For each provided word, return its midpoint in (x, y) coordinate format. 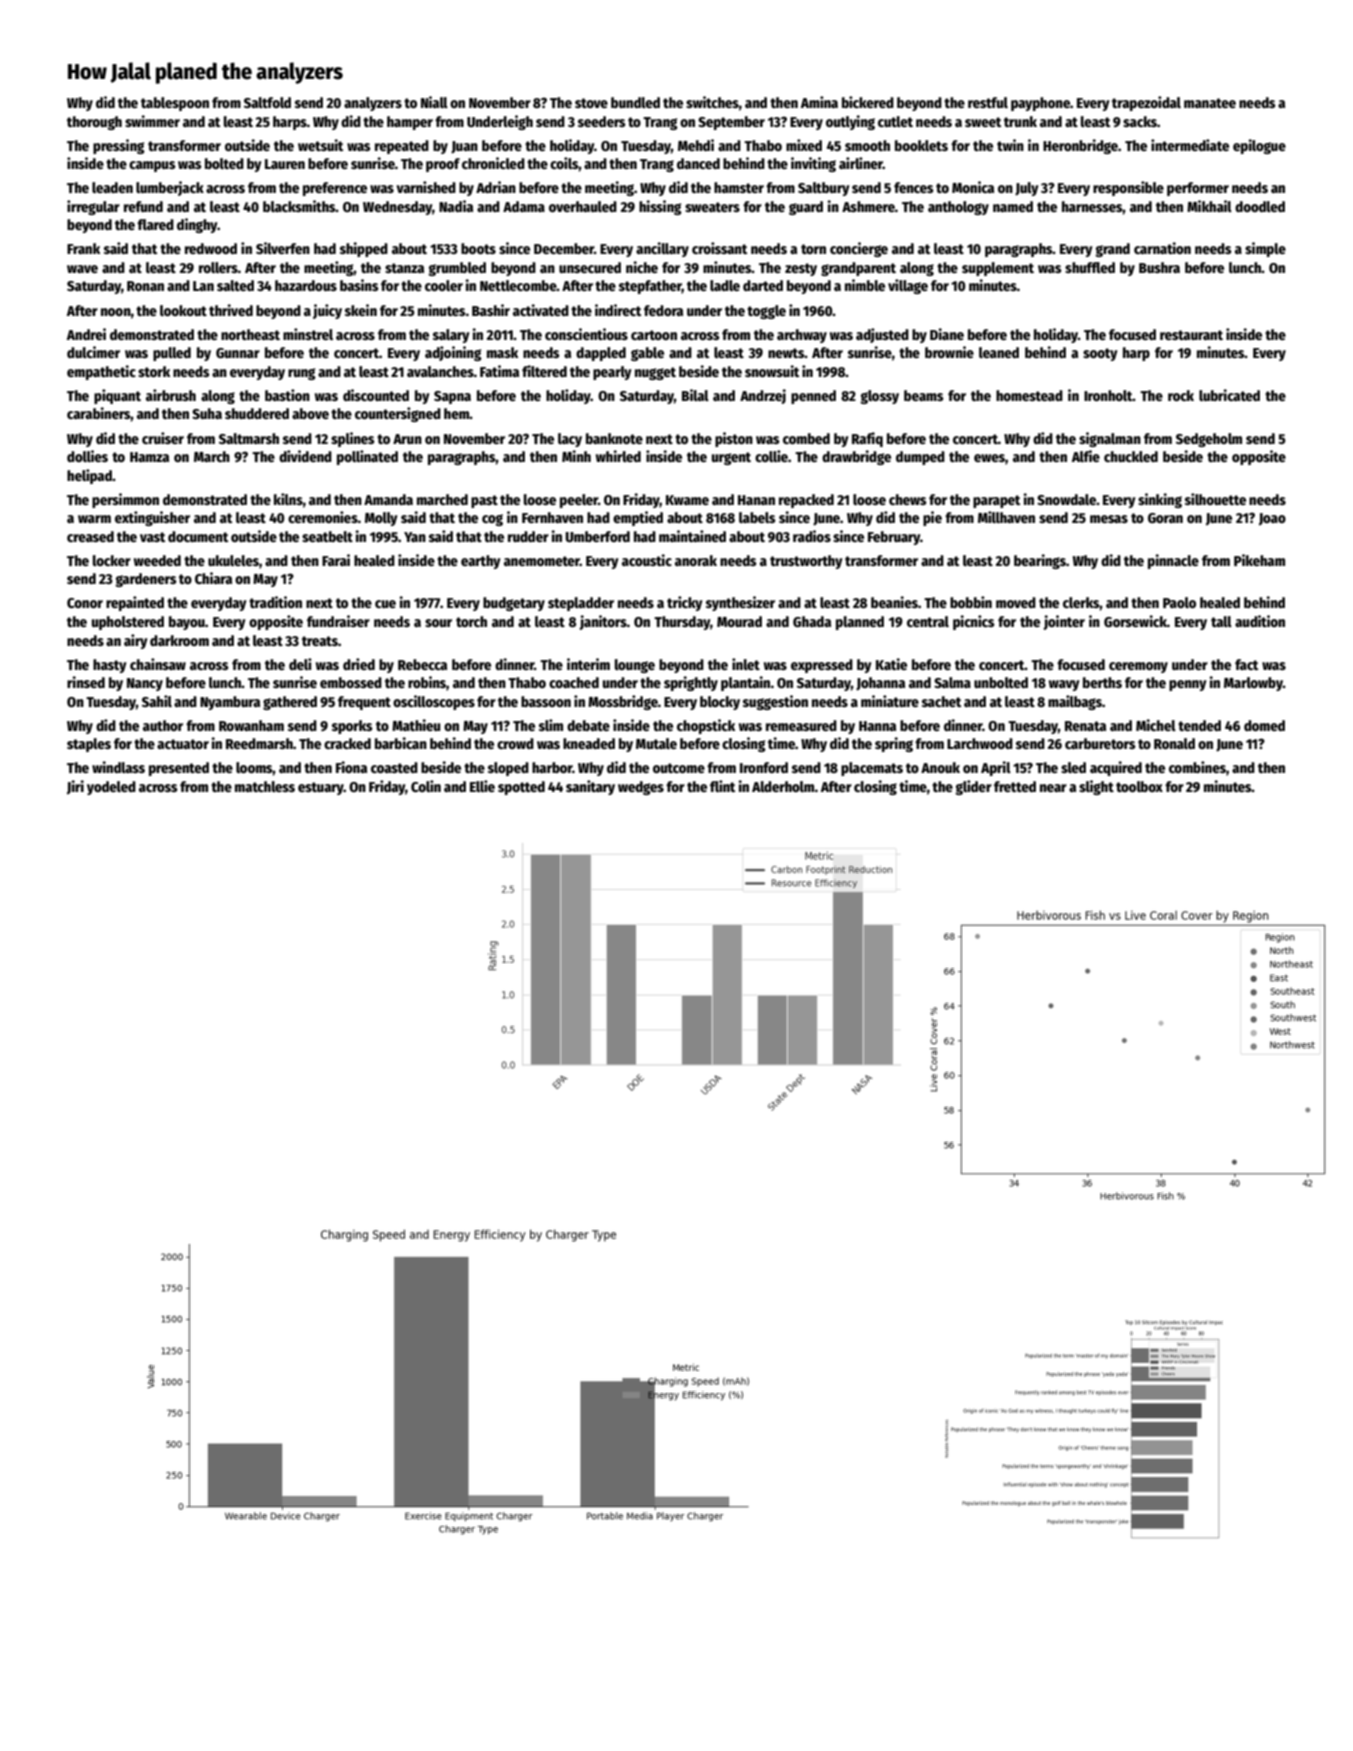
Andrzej (763, 396)
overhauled (583, 206)
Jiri (75, 787)
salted (235, 285)
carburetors (1100, 743)
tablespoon (175, 104)
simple (1265, 249)
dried (359, 664)
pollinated (367, 457)
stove (591, 103)
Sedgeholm (1209, 440)
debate (588, 725)
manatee (1210, 103)
